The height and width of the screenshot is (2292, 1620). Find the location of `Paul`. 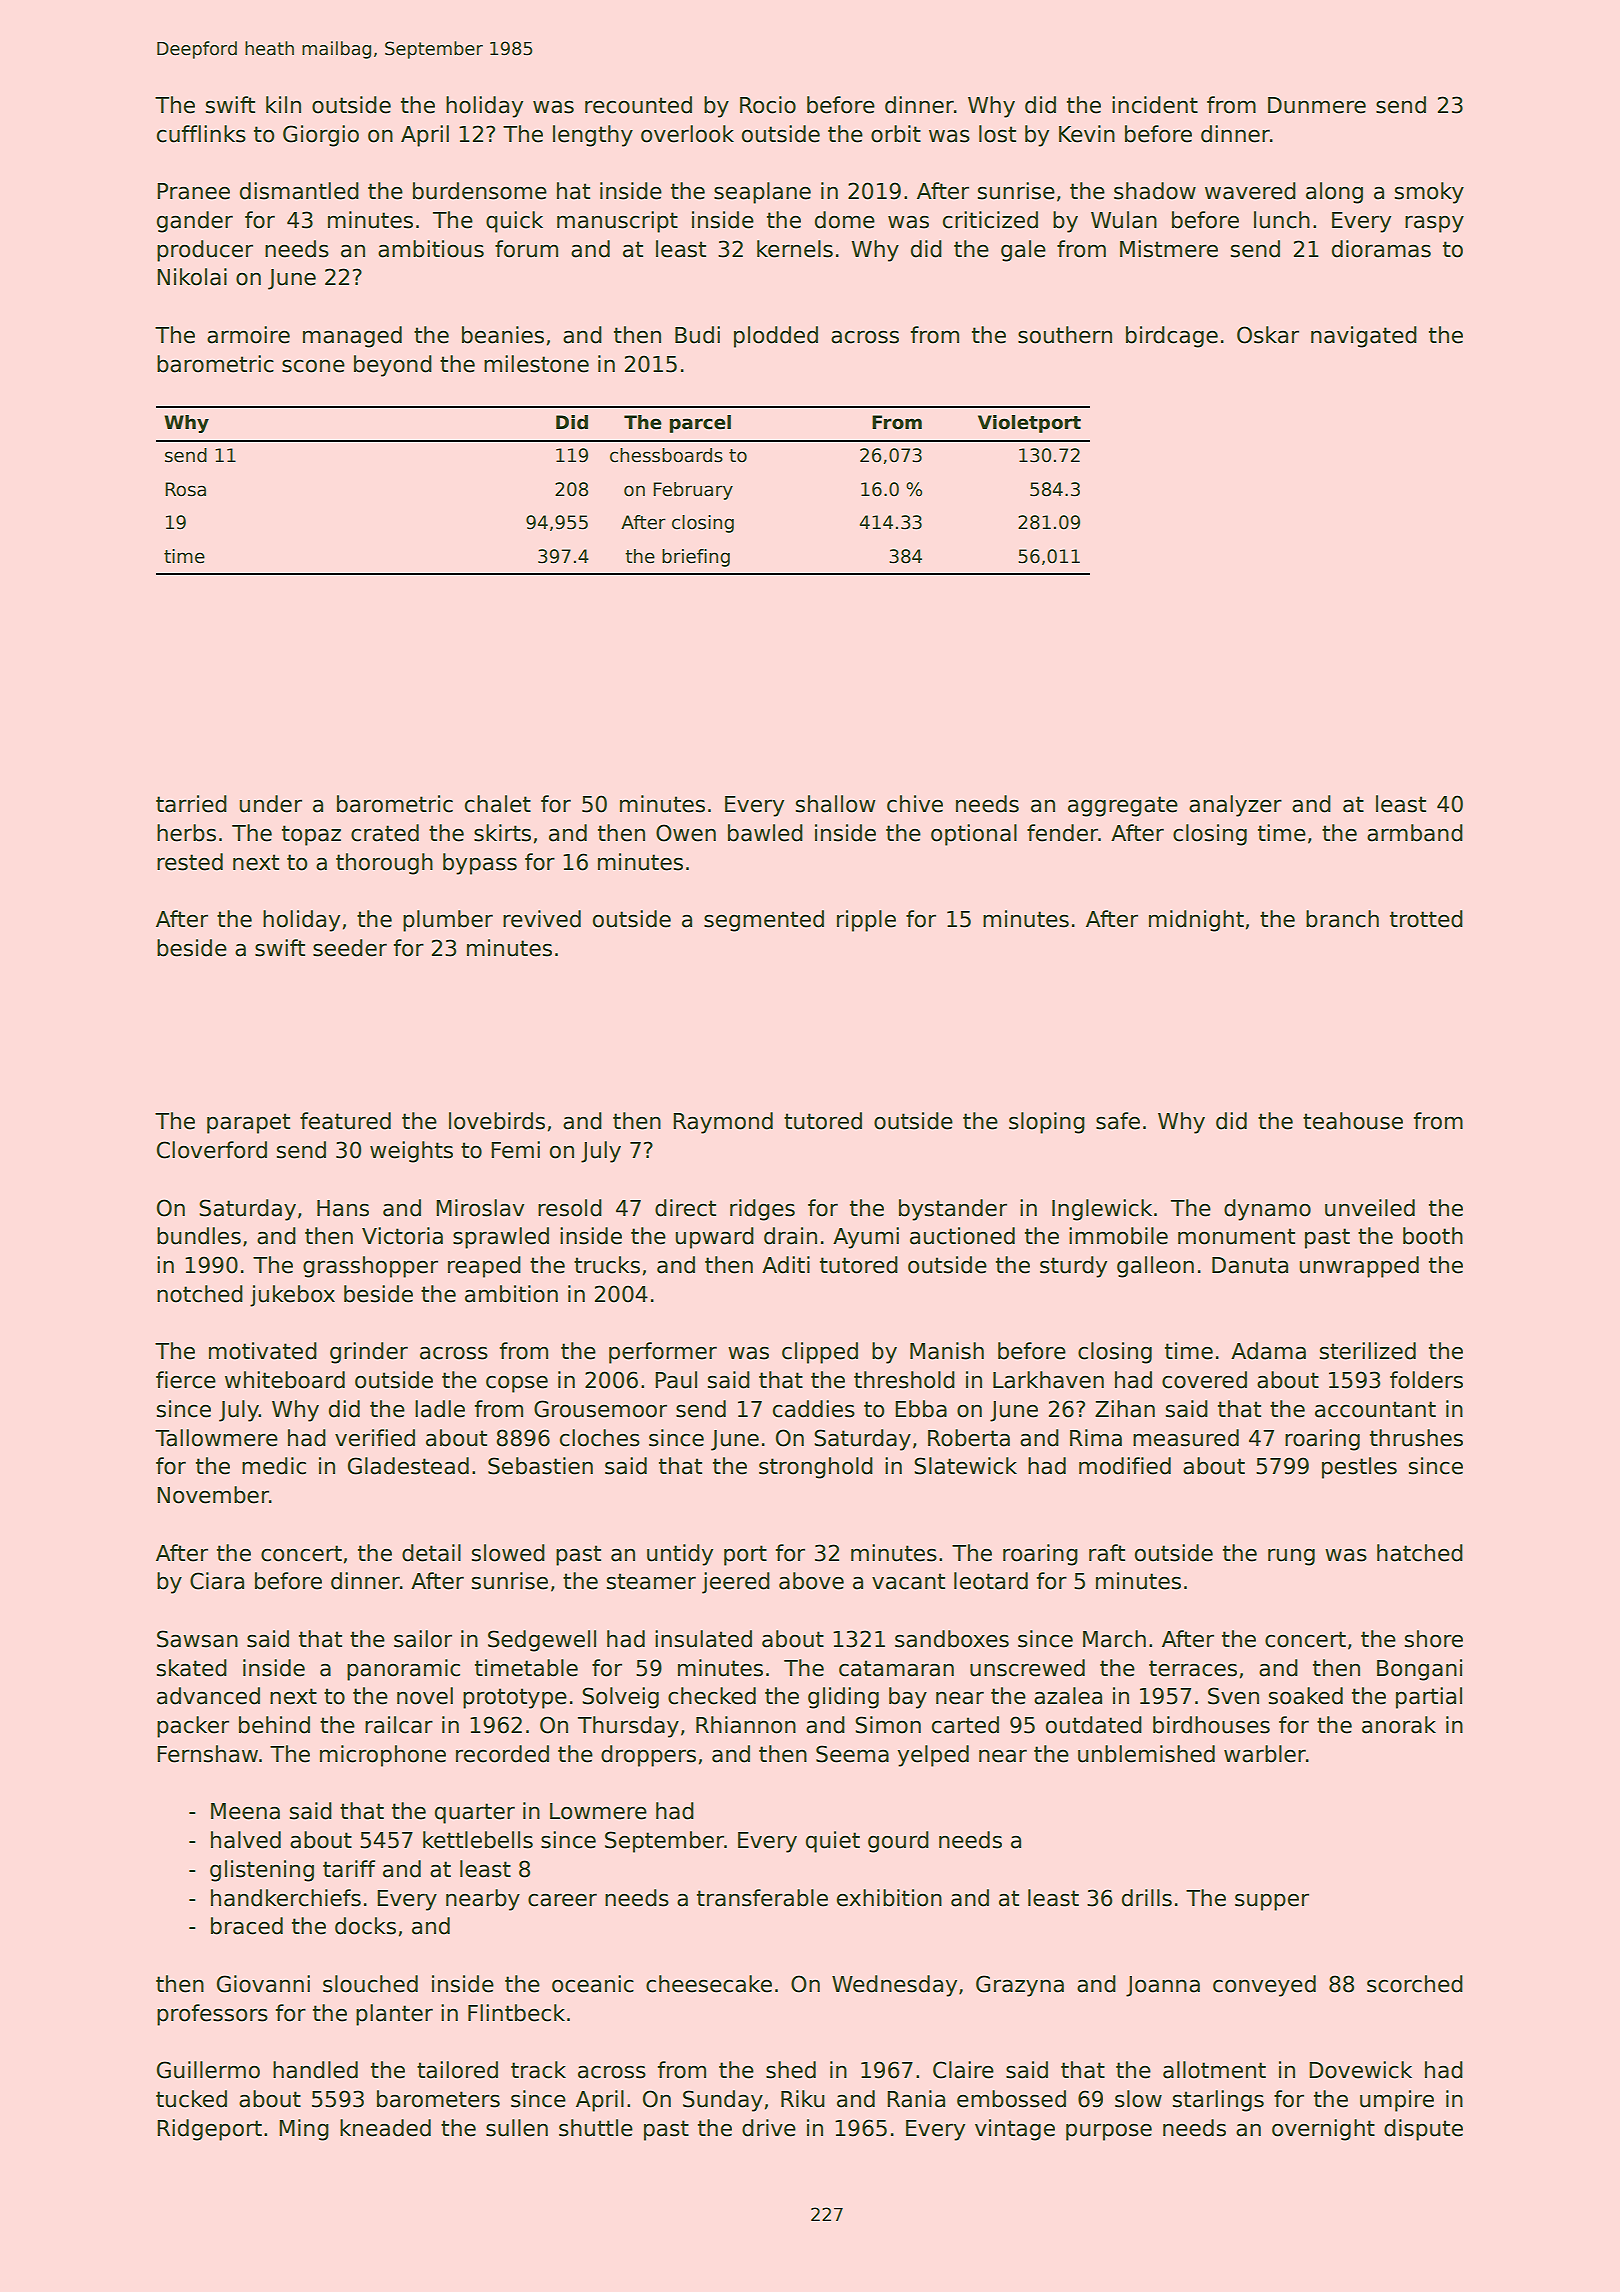

Paul is located at coordinates (676, 1380).
